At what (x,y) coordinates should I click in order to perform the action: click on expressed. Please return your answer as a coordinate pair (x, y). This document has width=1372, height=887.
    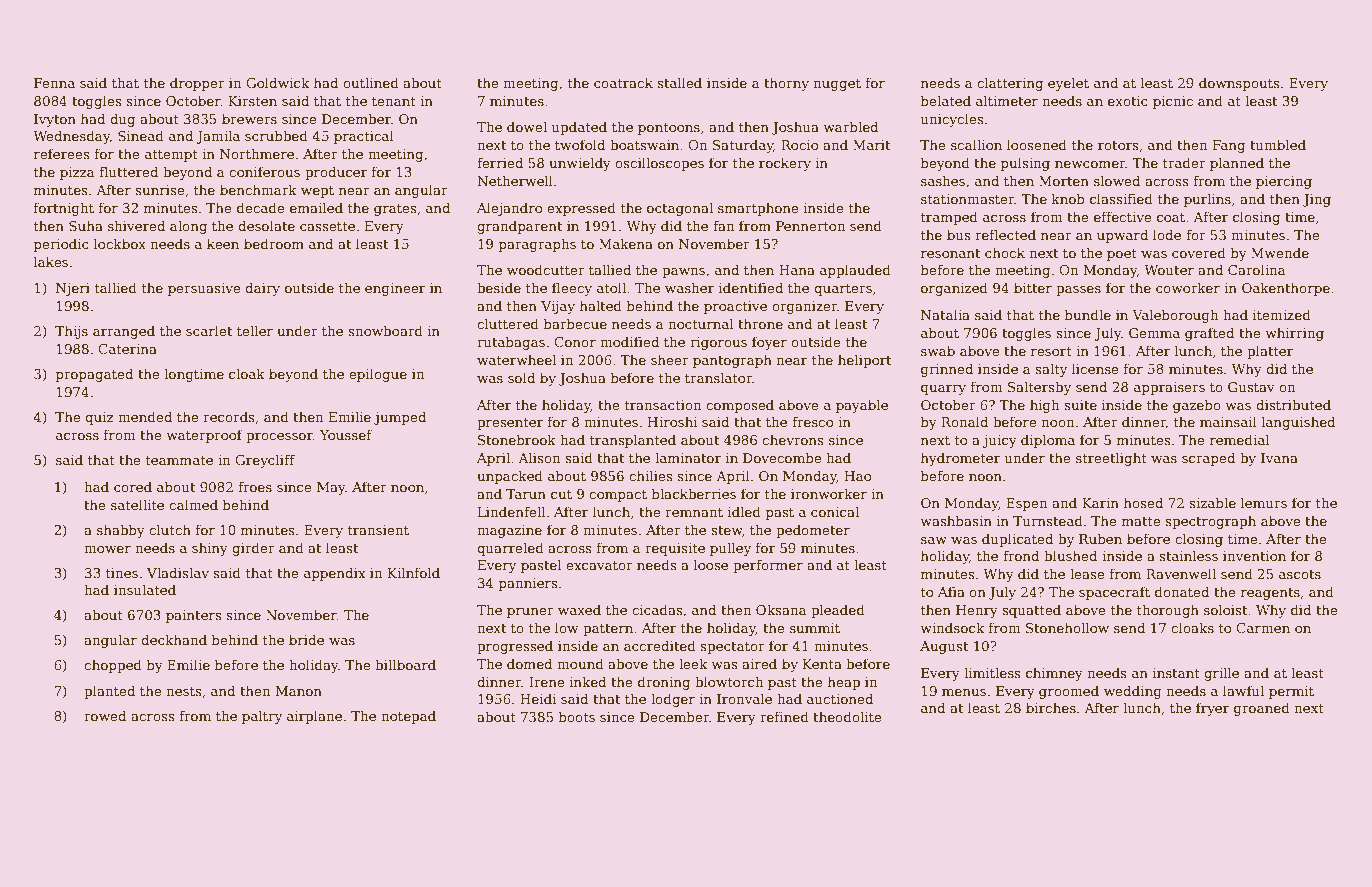
    Looking at the image, I should click on (581, 209).
